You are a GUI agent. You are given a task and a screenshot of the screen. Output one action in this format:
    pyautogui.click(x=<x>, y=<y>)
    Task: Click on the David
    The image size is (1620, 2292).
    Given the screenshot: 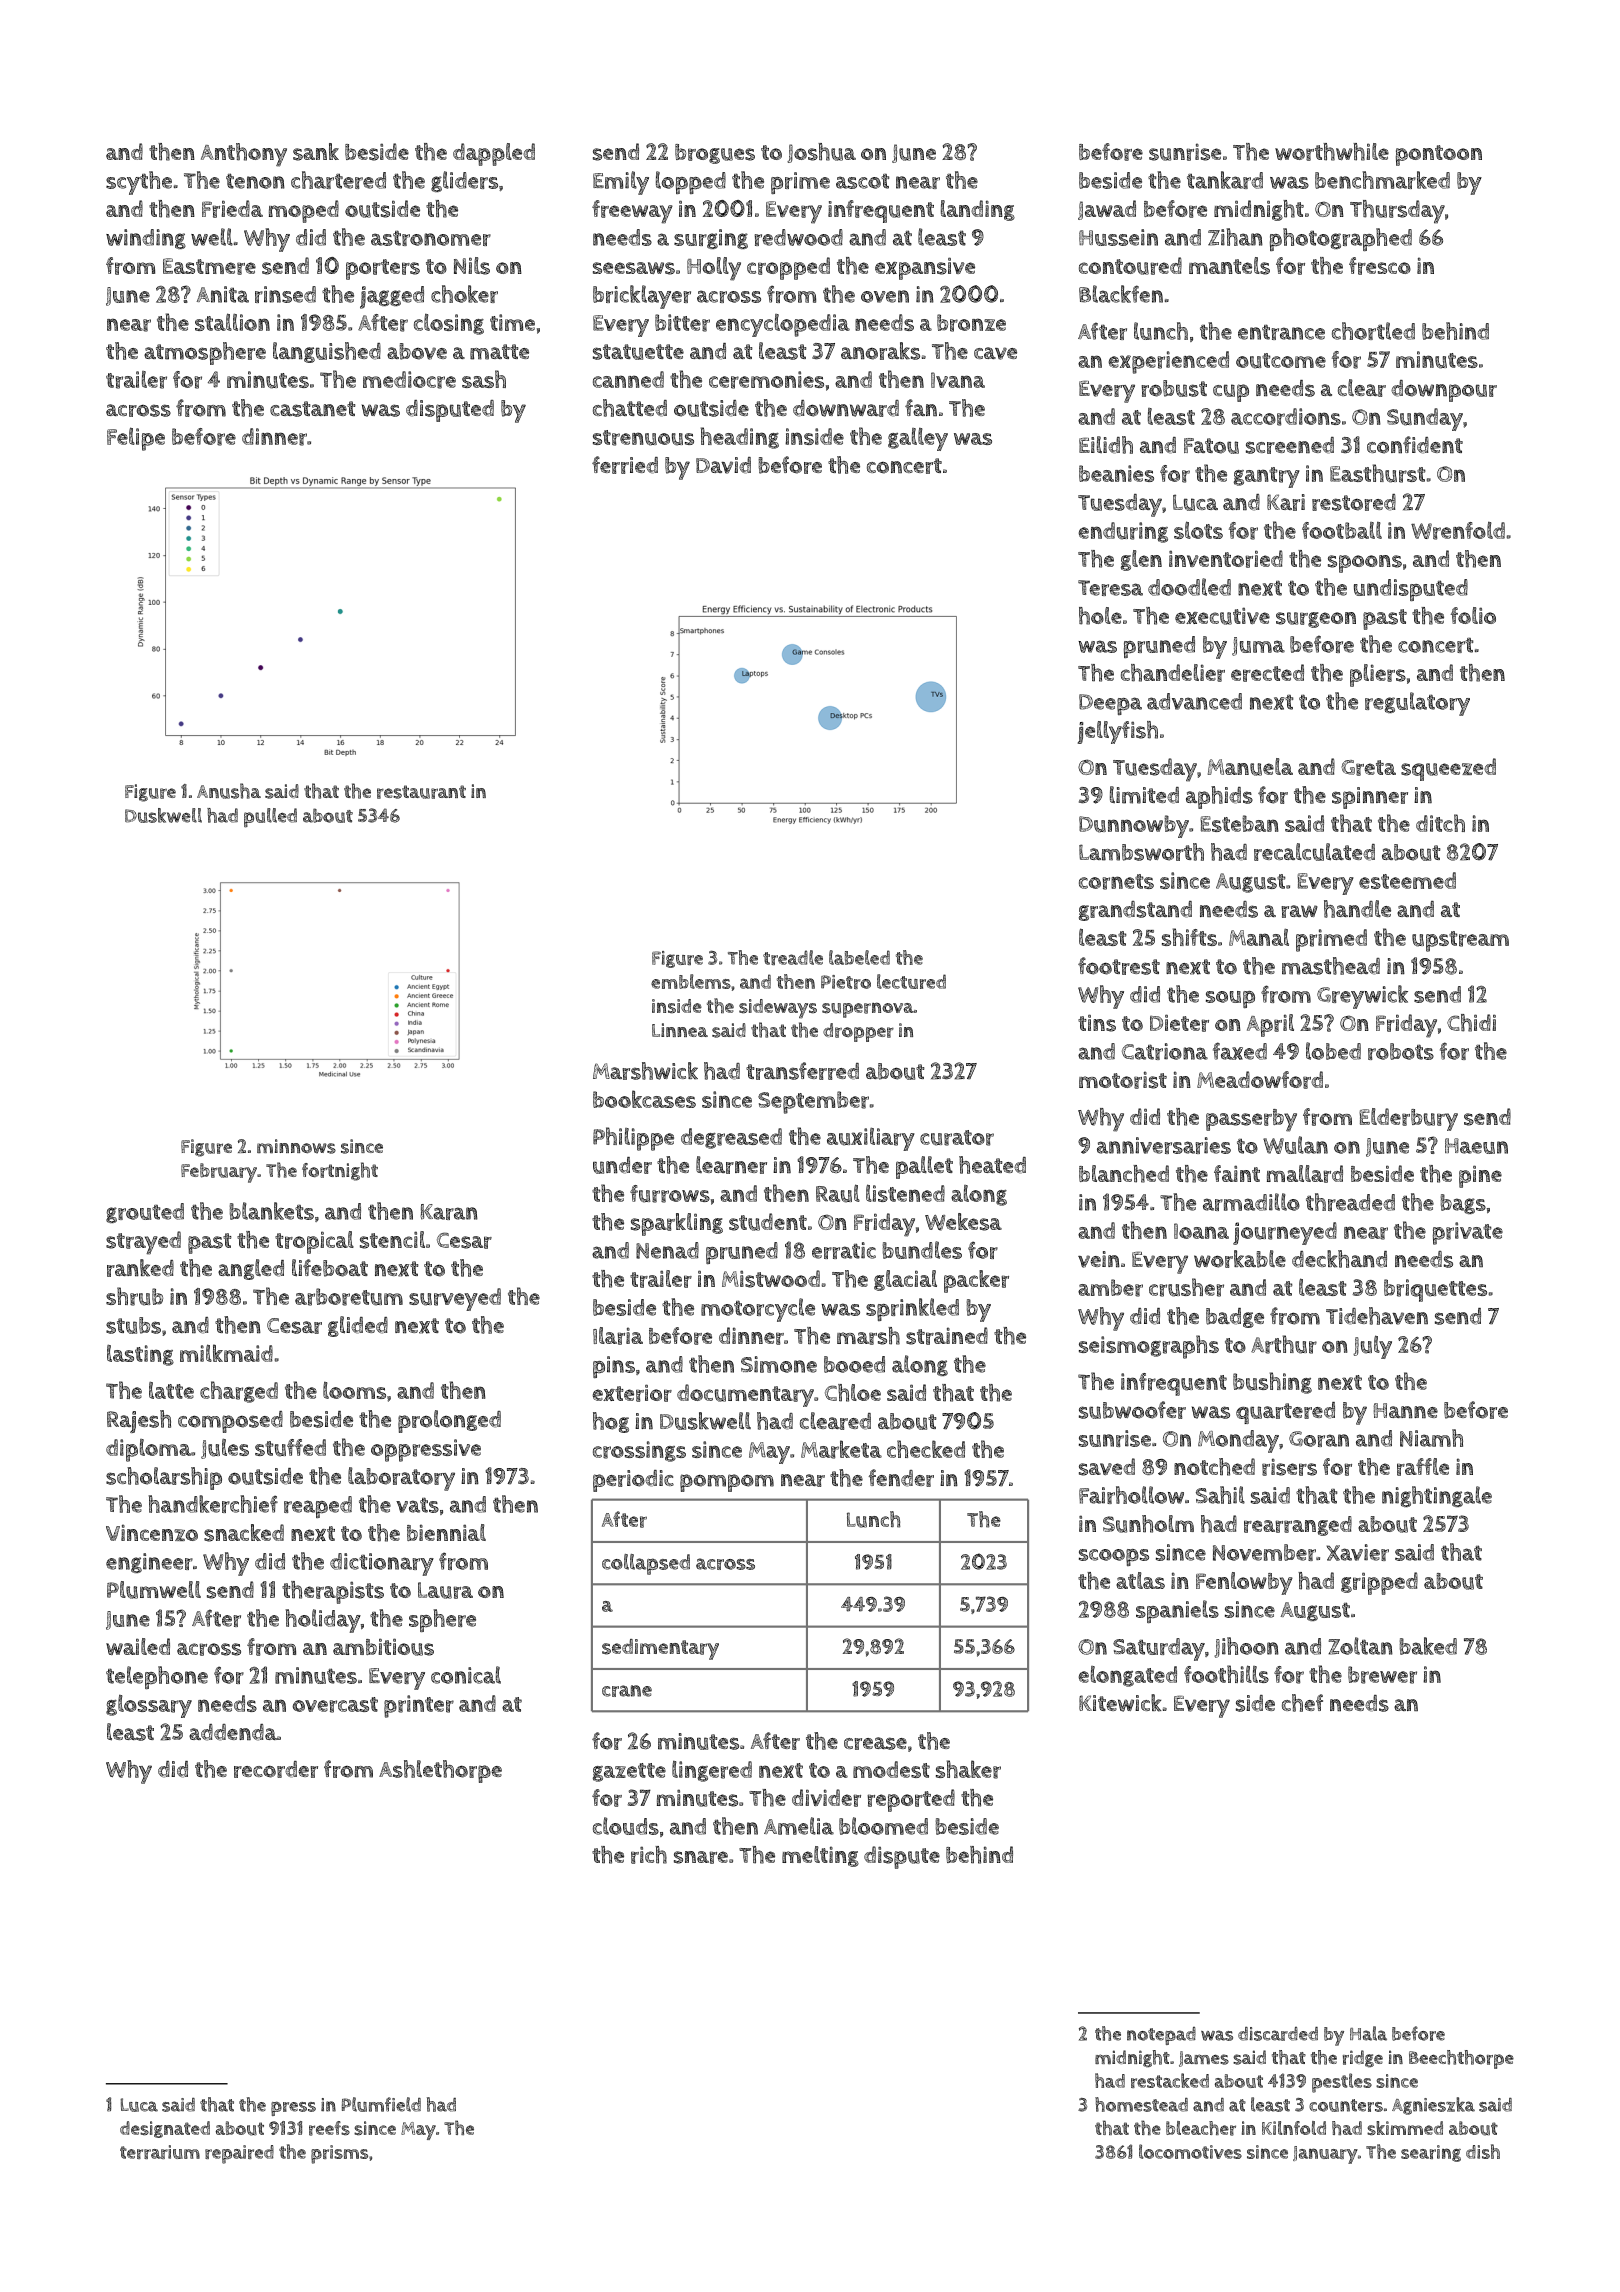 What is the action you would take?
    pyautogui.click(x=723, y=465)
